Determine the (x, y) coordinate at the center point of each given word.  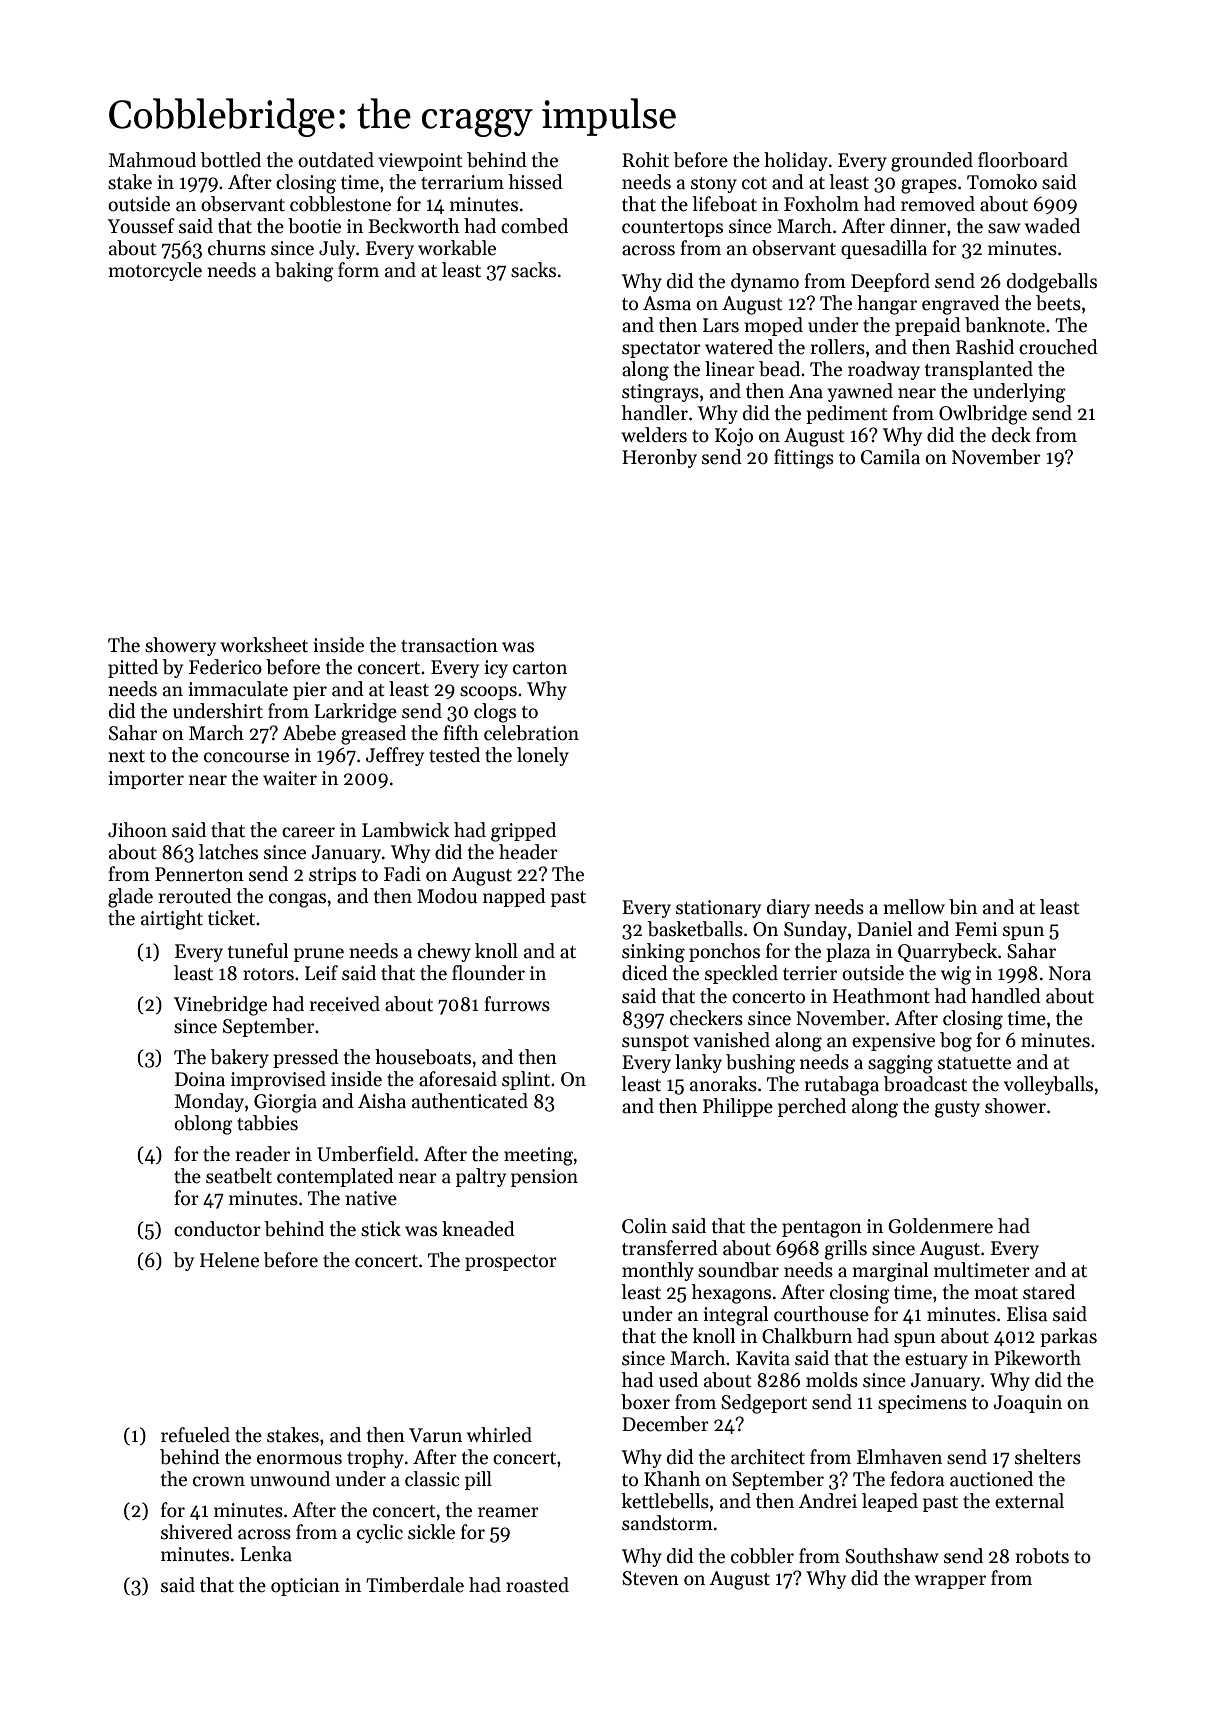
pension (544, 1178)
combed (534, 226)
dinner (918, 226)
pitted (133, 668)
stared (1049, 1292)
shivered (197, 1532)
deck (1011, 435)
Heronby (659, 458)
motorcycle (155, 271)
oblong (203, 1125)
